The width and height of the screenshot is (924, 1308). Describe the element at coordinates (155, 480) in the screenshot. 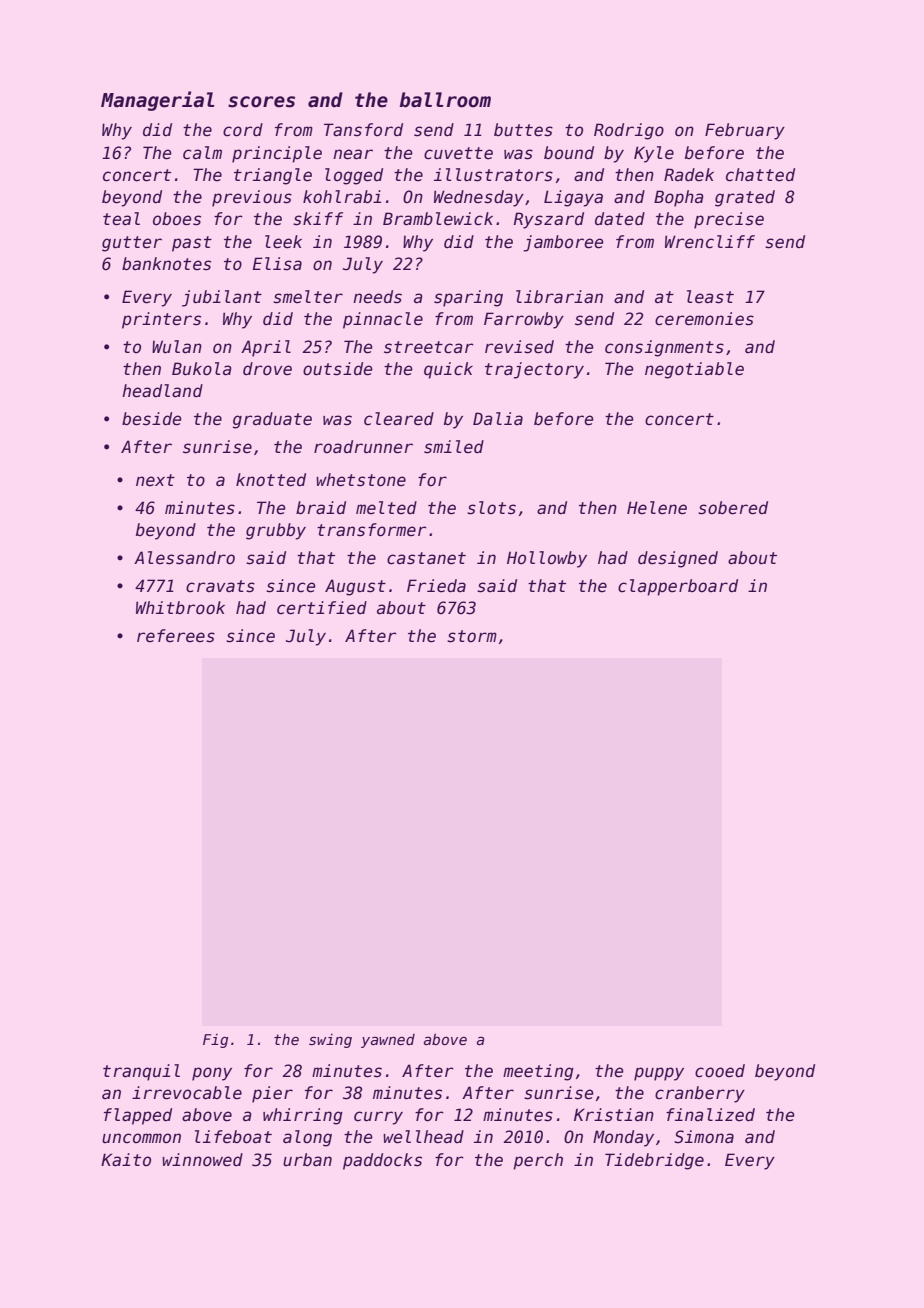

I see `next` at that location.
